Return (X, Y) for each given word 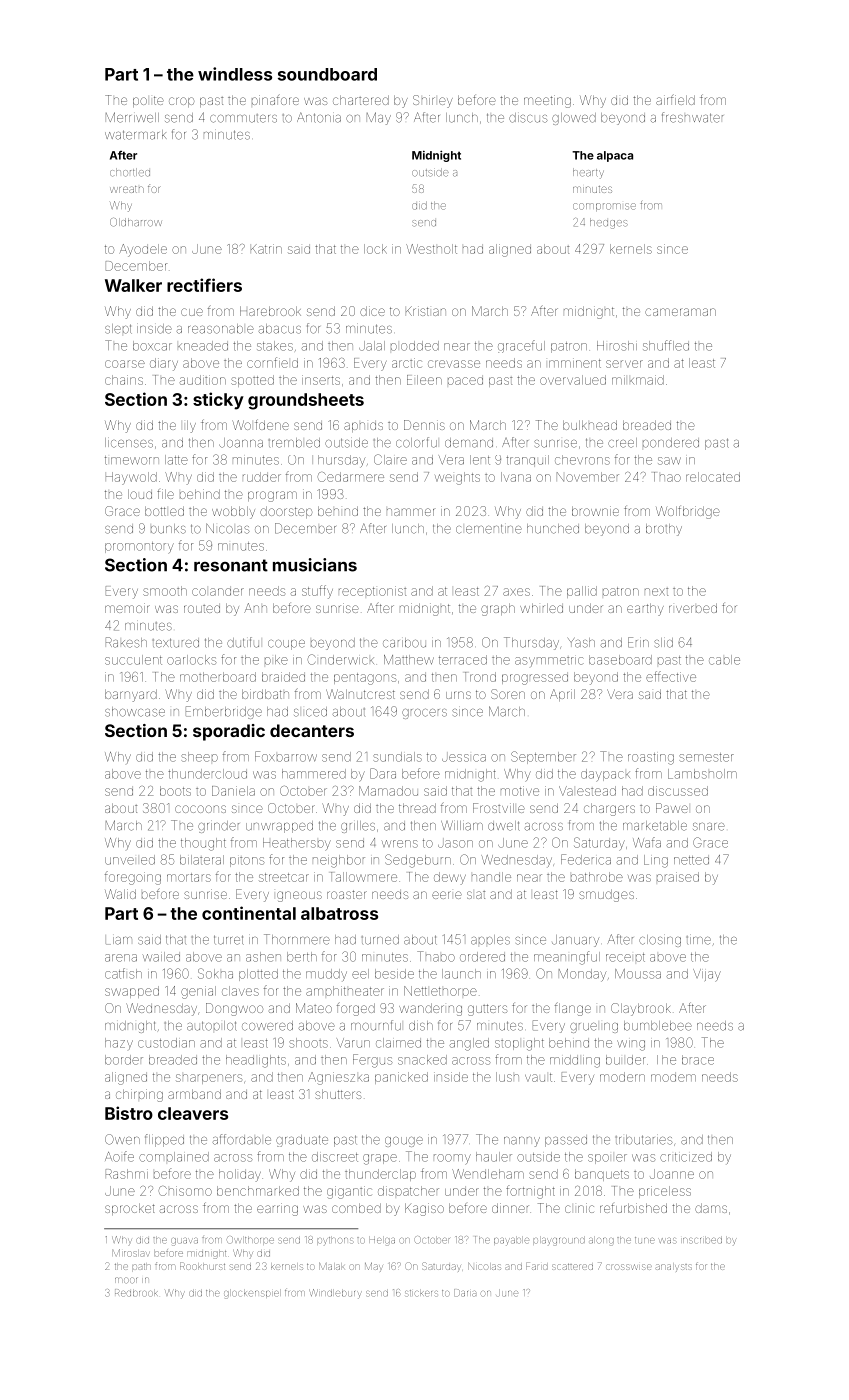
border (124, 1060)
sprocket (130, 1209)
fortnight (530, 1192)
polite (148, 101)
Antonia (319, 117)
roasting (651, 759)
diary (164, 364)
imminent (575, 363)
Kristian (426, 311)
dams (711, 1208)
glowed (574, 119)
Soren (508, 694)
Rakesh (126, 642)
